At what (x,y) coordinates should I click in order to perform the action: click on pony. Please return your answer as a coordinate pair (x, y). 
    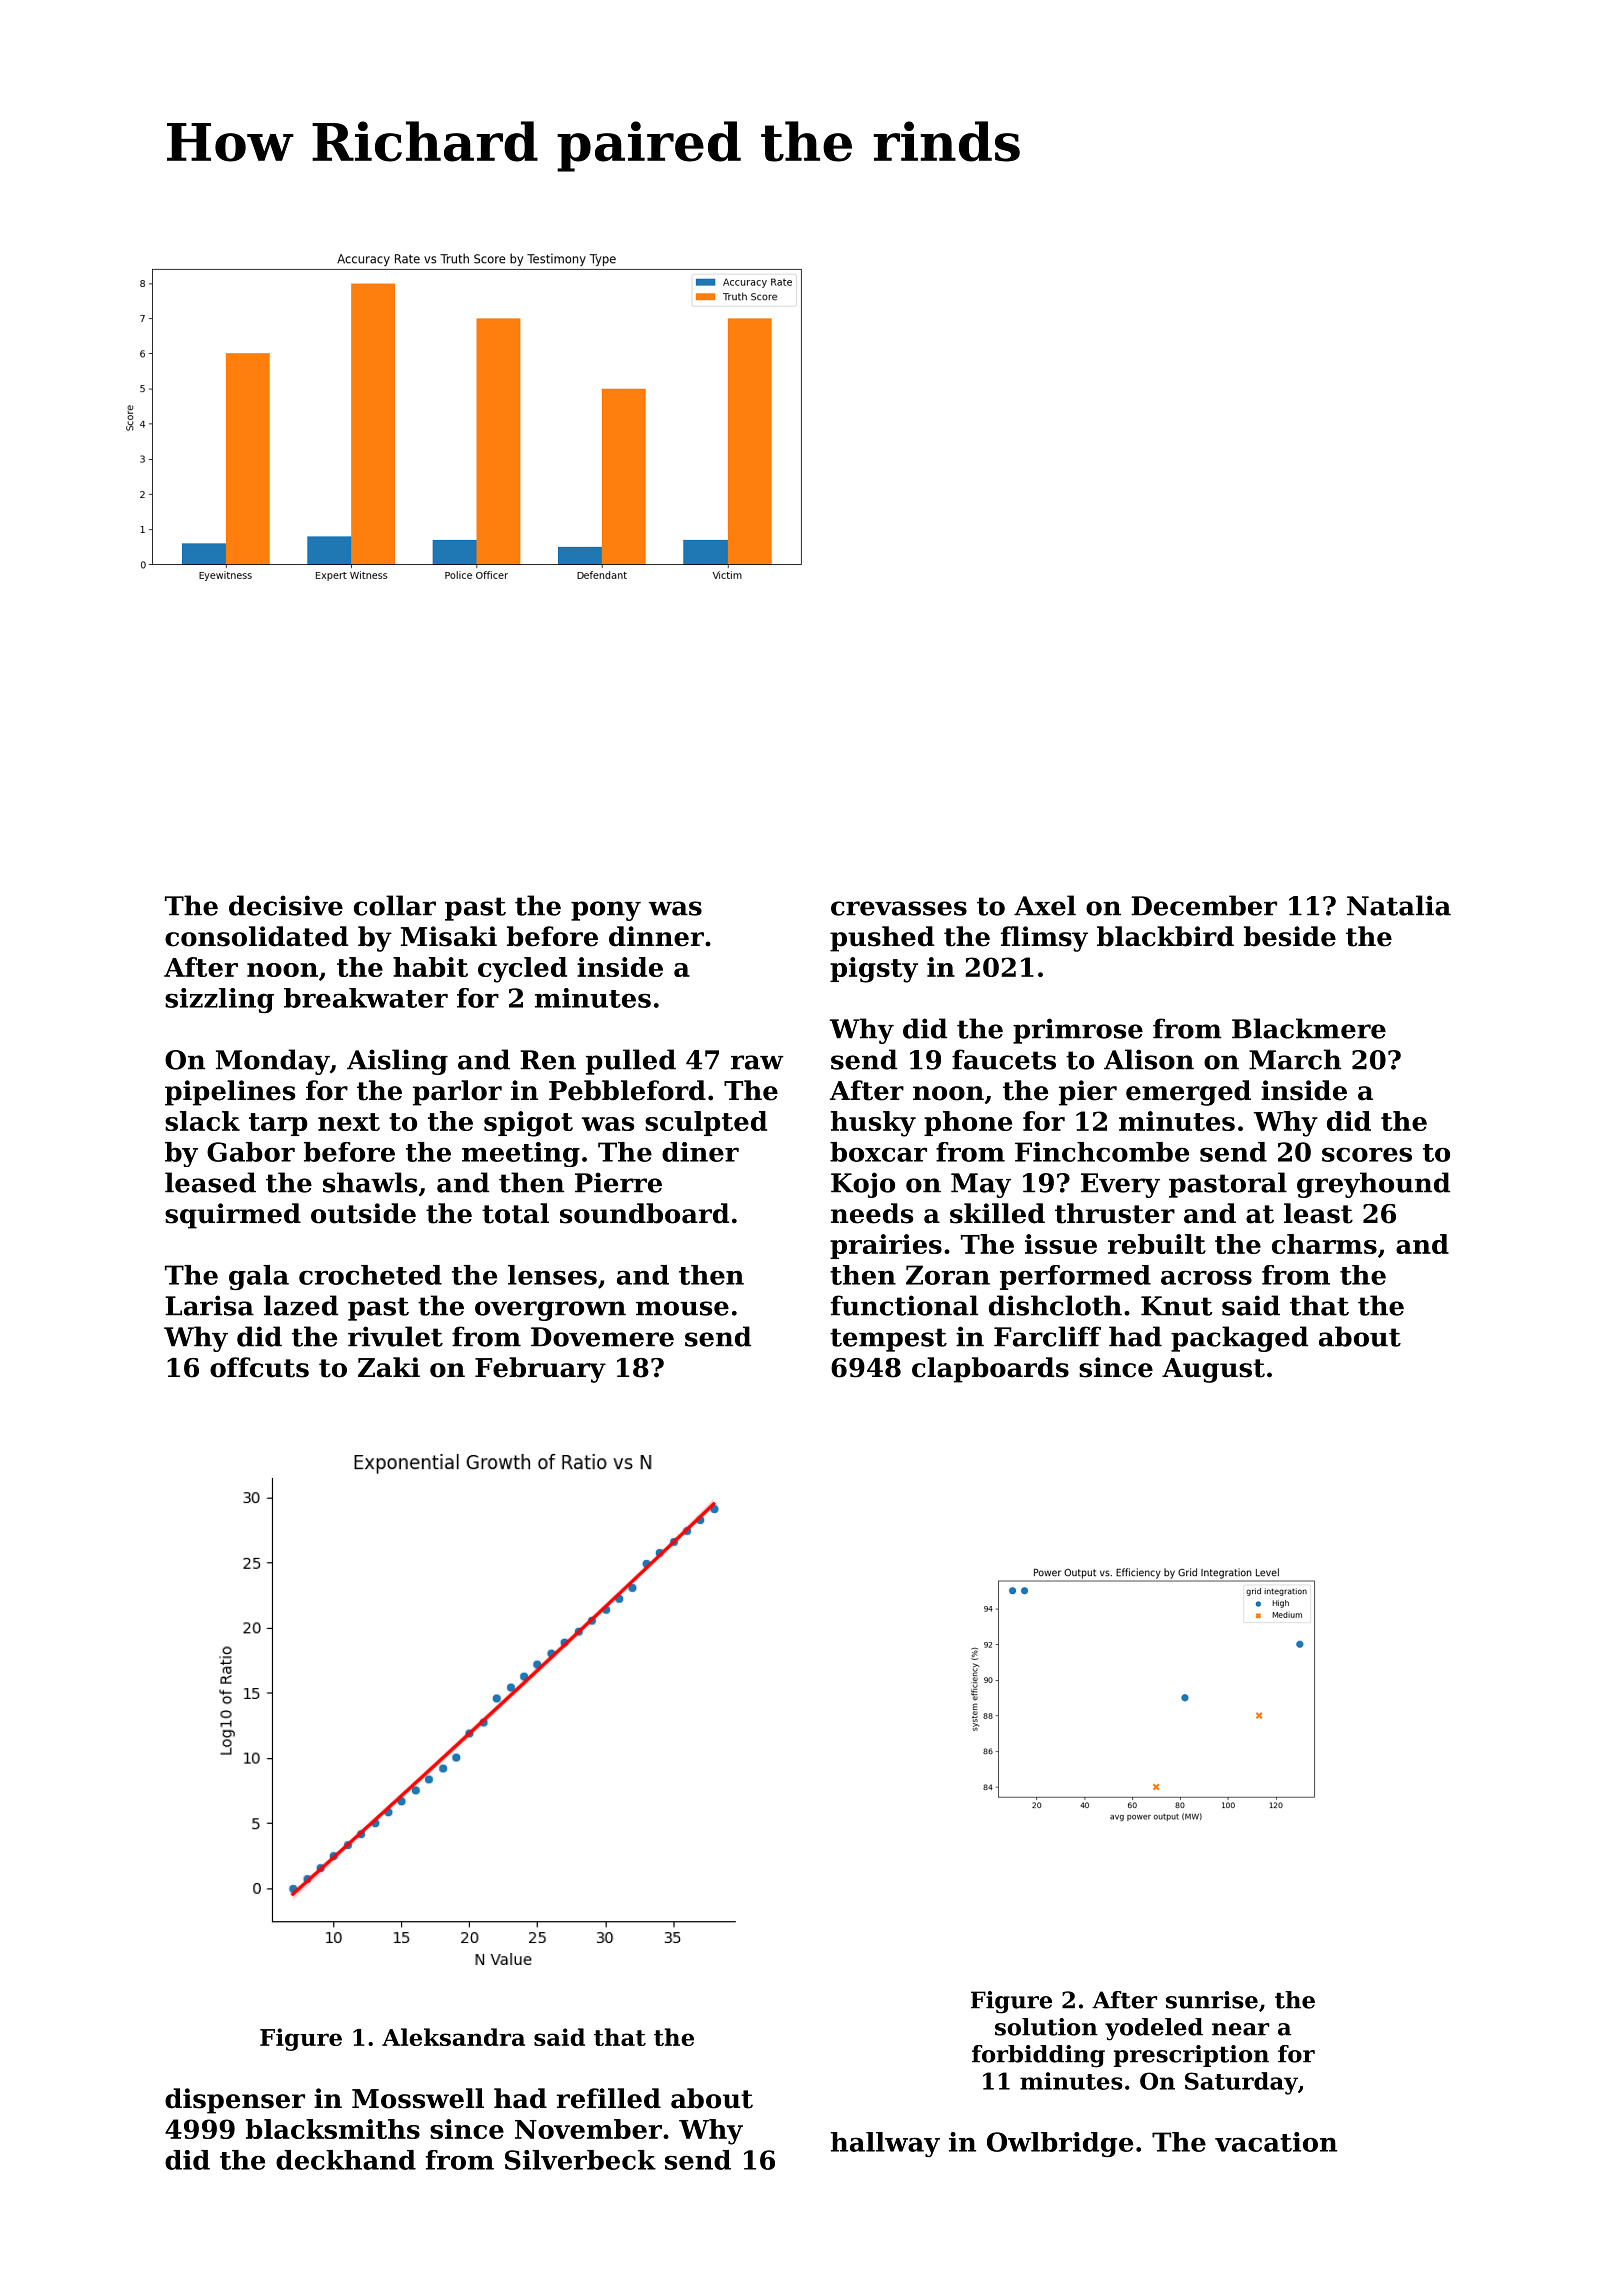
    Looking at the image, I should click on (606, 911).
